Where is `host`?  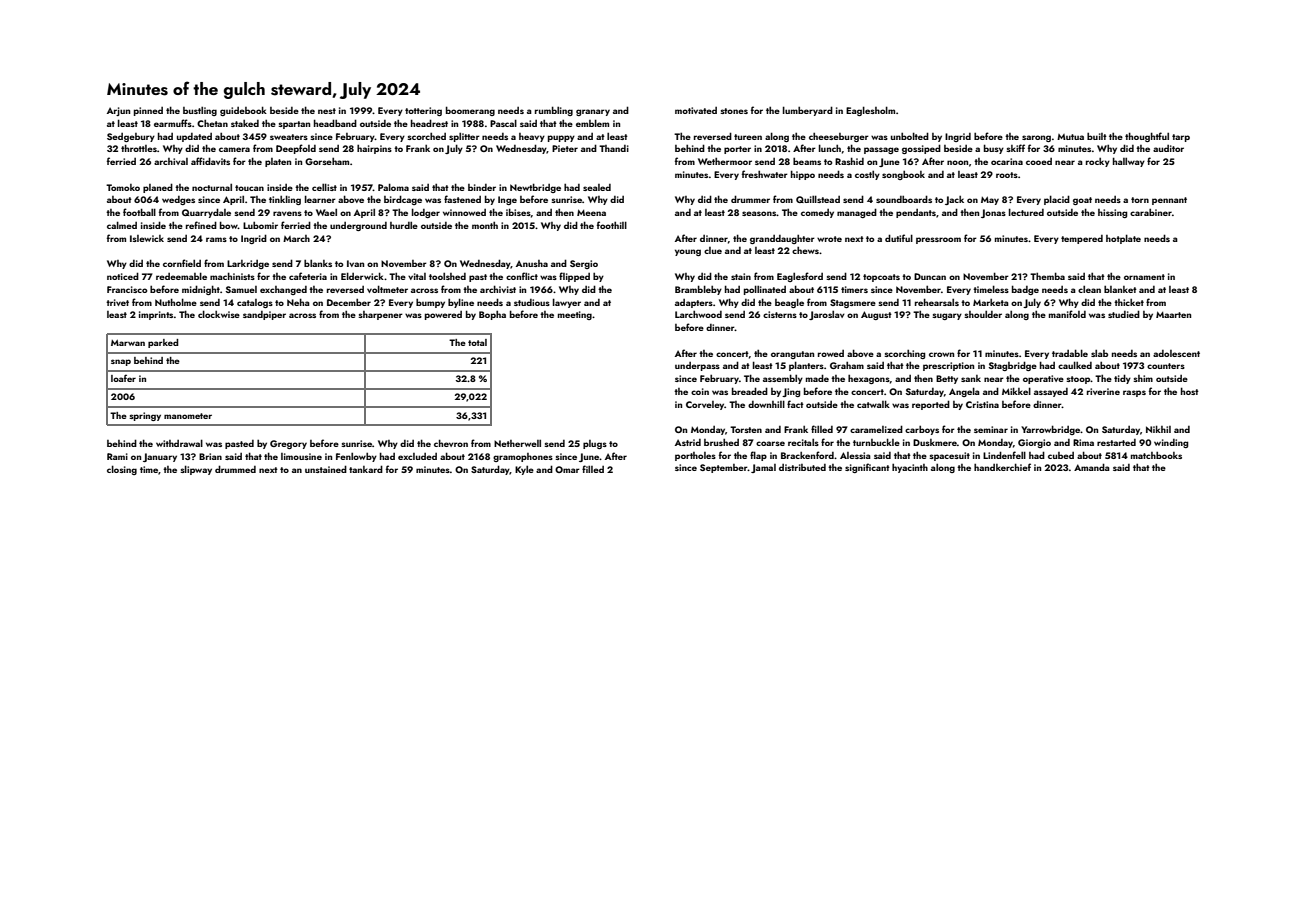
host is located at coordinates (1190, 391).
